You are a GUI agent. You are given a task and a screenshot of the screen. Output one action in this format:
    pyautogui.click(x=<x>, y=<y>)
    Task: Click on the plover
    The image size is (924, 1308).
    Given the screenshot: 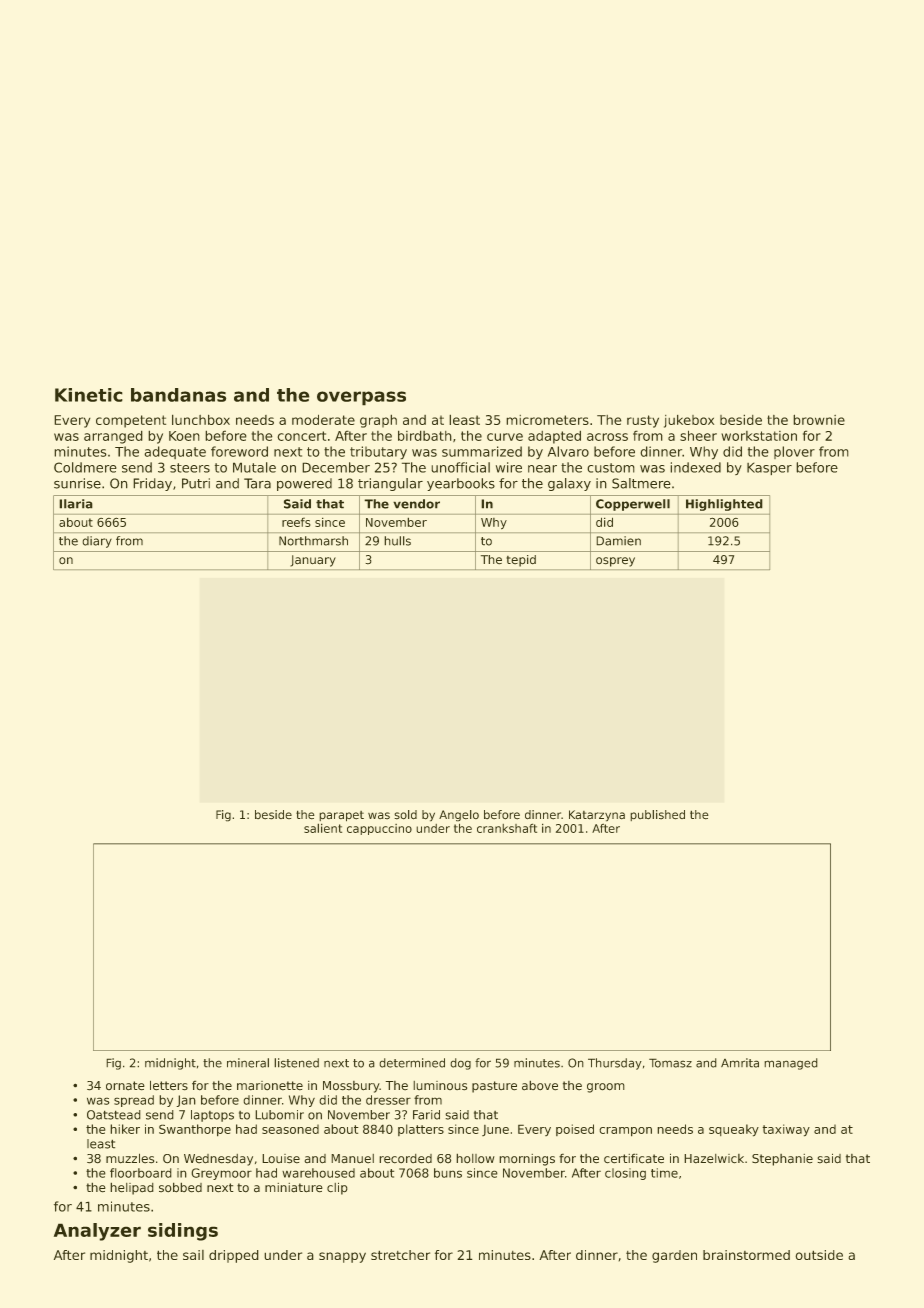 What is the action you would take?
    pyautogui.click(x=794, y=452)
